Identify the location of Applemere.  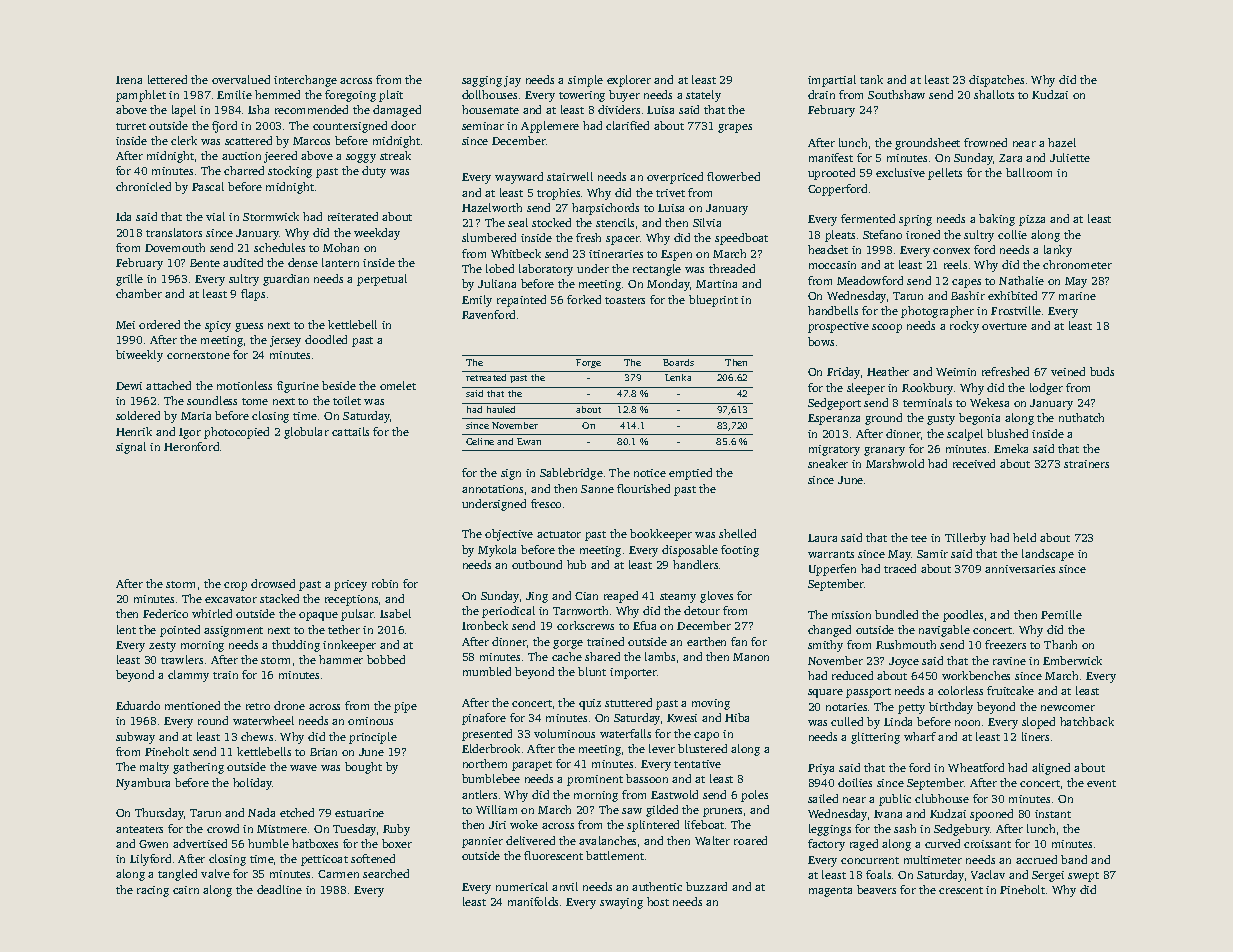
(550, 127).
